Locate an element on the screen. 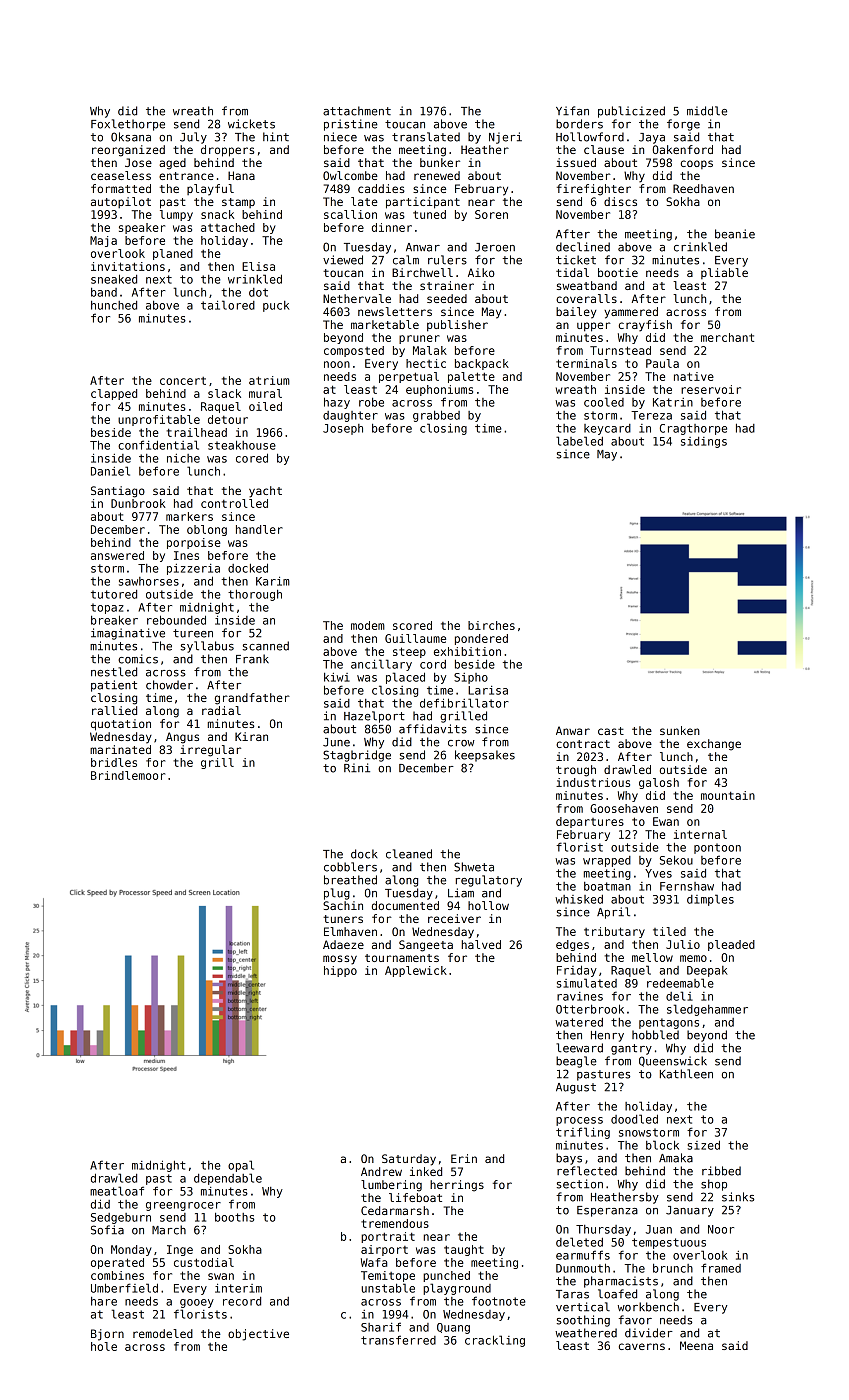 The height and width of the screenshot is (1400, 849). hippo is located at coordinates (340, 971).
